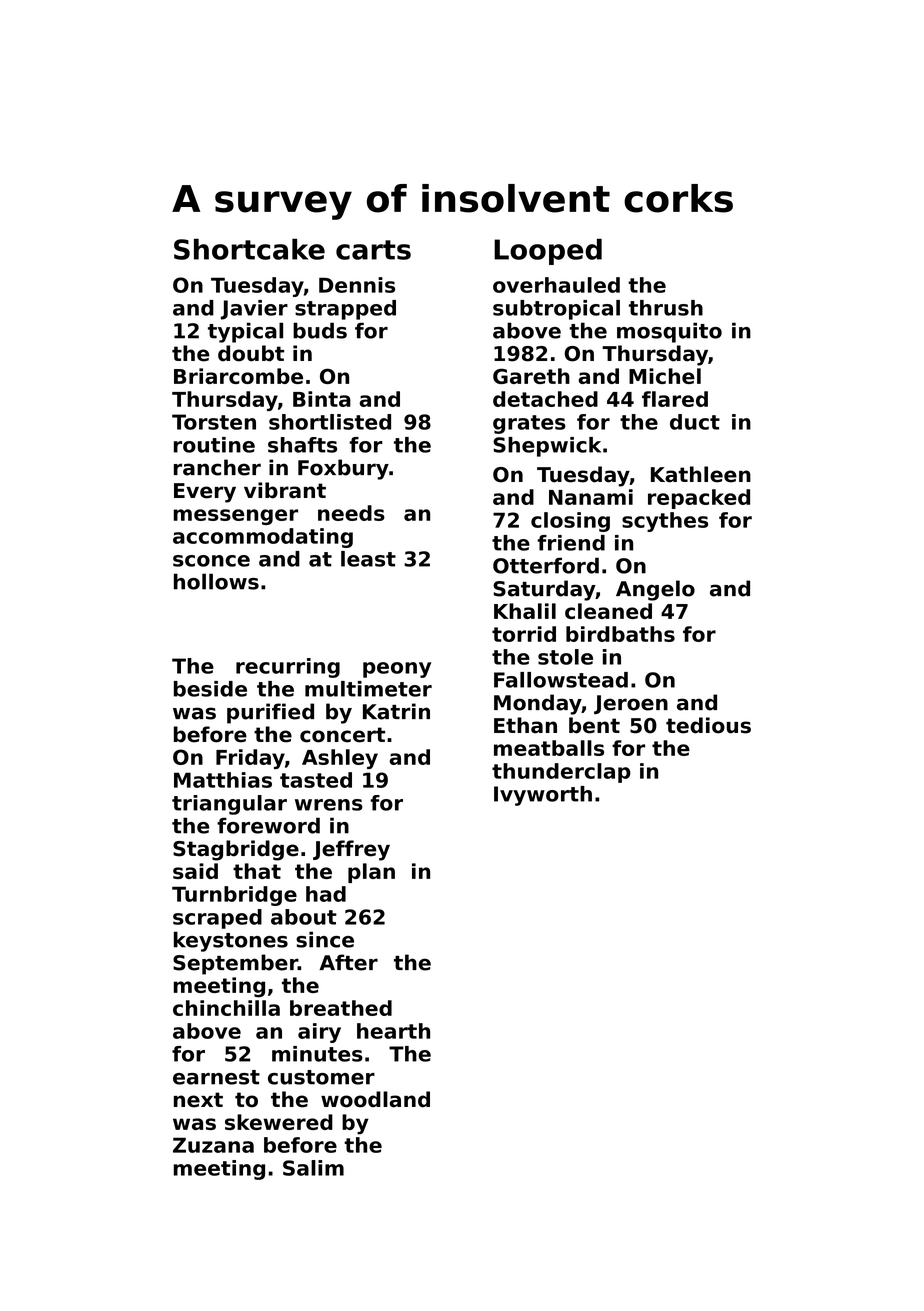  What do you see at coordinates (373, 250) in the screenshot?
I see `carts` at bounding box center [373, 250].
